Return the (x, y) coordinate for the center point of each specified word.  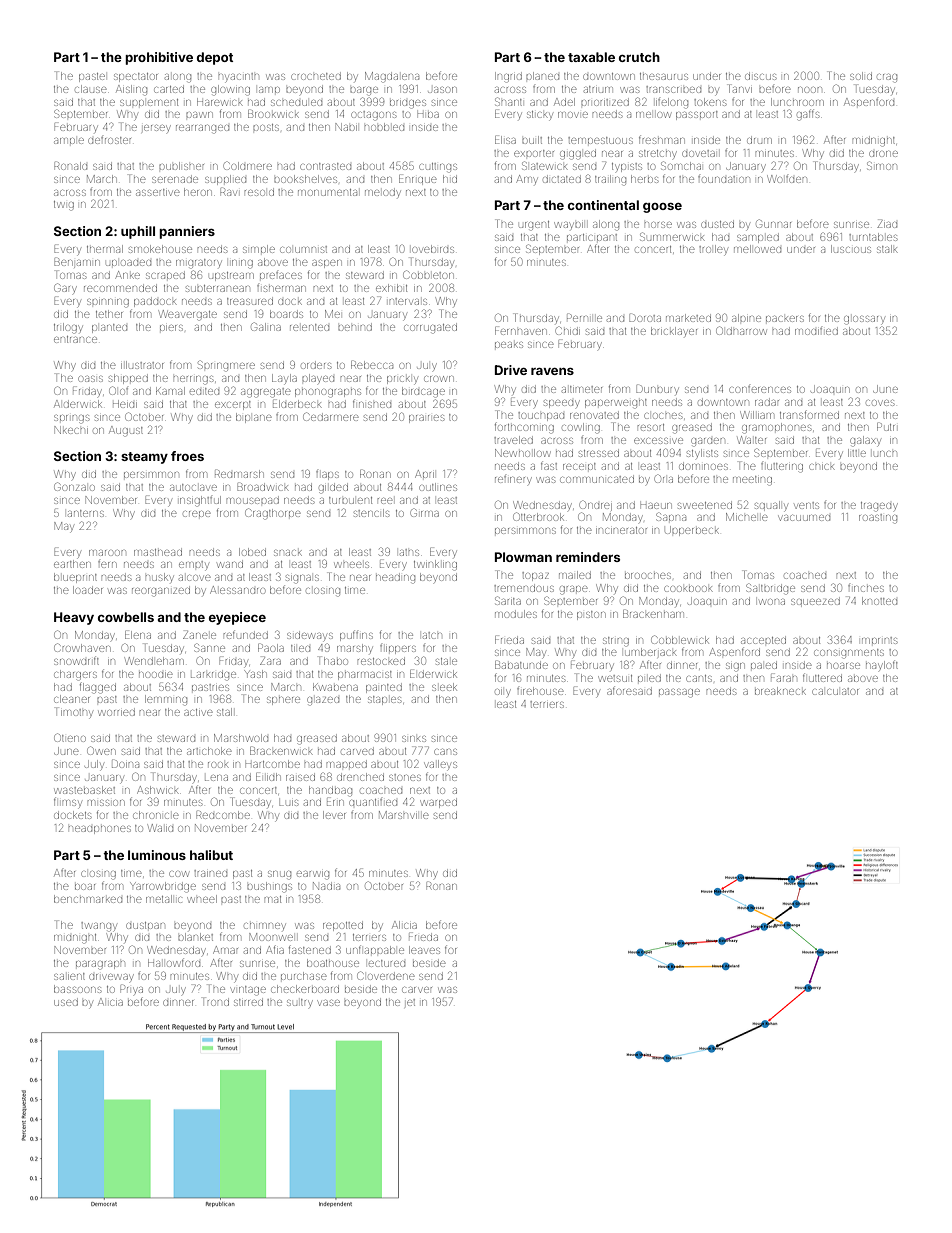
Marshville (404, 815)
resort (651, 427)
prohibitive (159, 58)
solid (861, 76)
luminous (157, 855)
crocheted (316, 76)
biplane (254, 418)
